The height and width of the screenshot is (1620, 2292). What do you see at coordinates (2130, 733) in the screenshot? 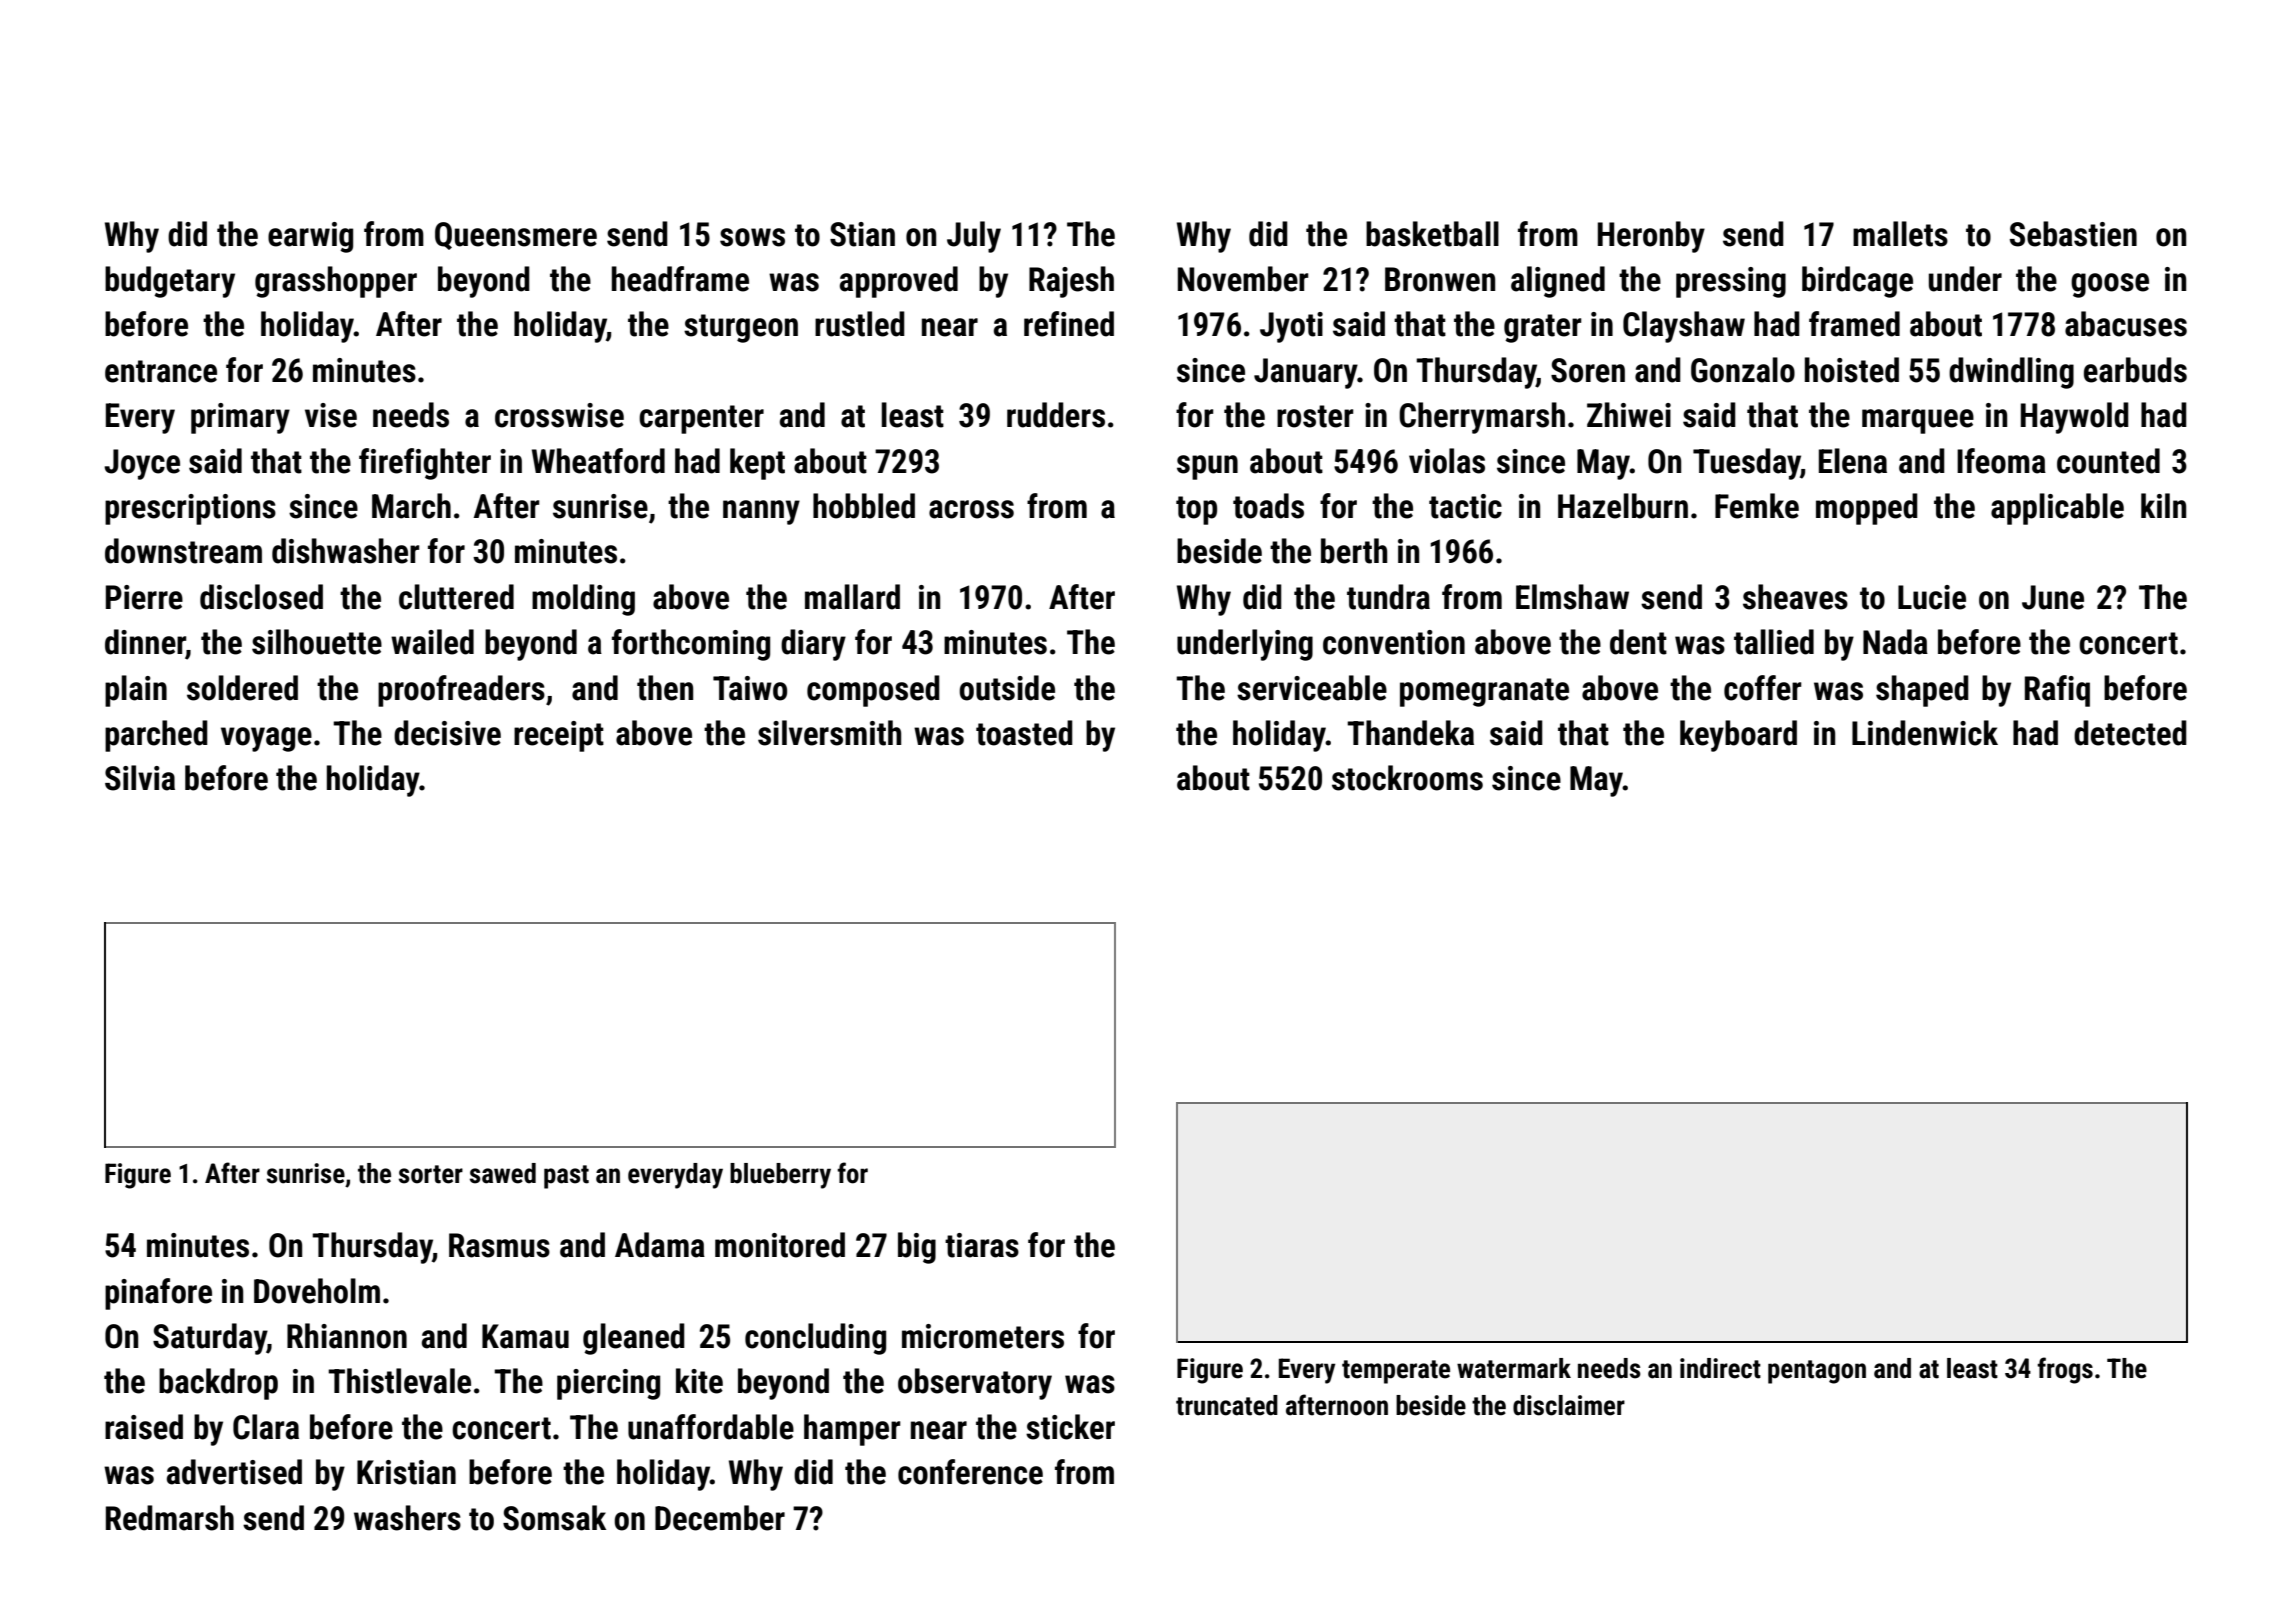
I see `detected` at bounding box center [2130, 733].
